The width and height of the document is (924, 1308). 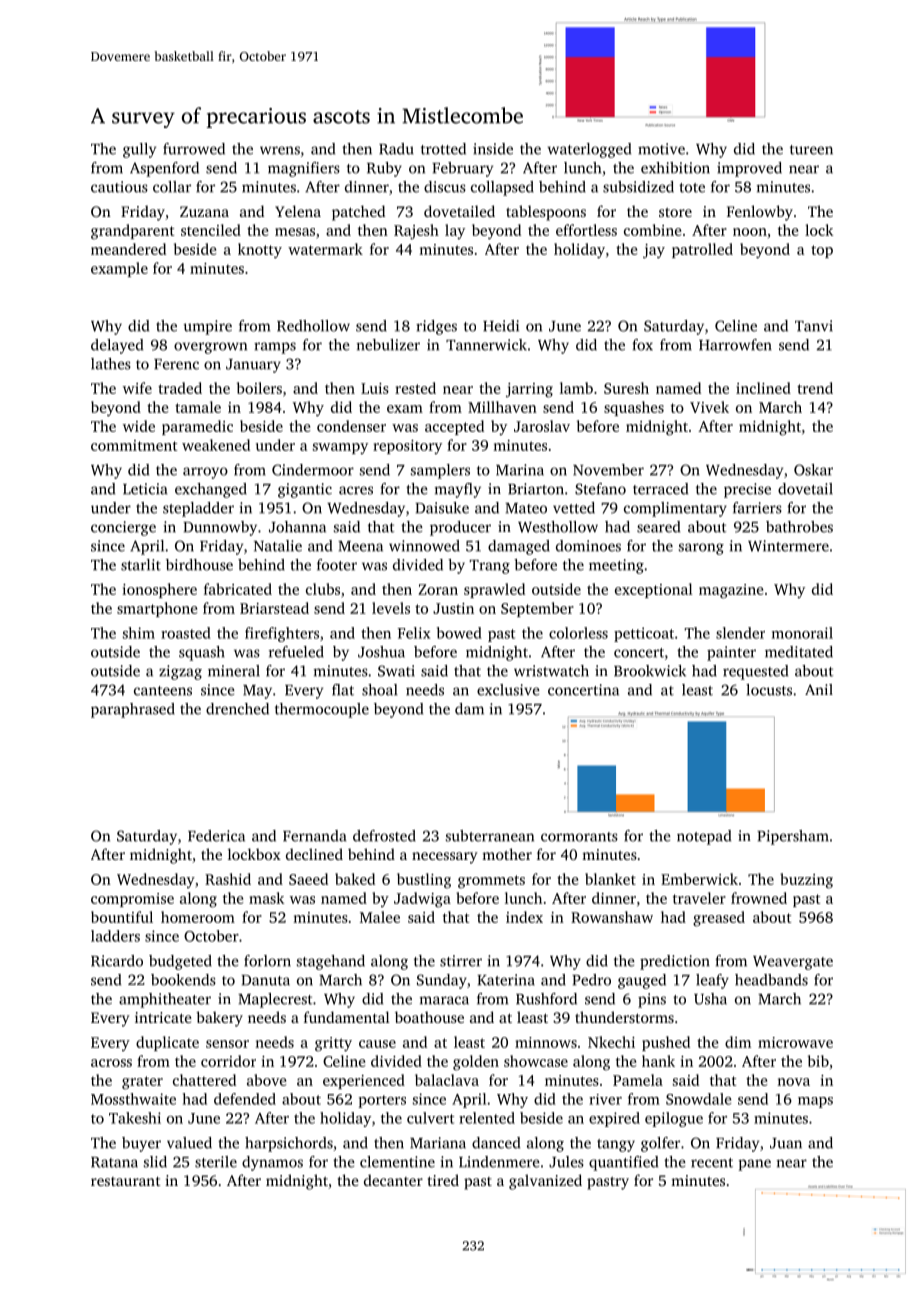 What do you see at coordinates (430, 1118) in the document?
I see `culvert` at bounding box center [430, 1118].
